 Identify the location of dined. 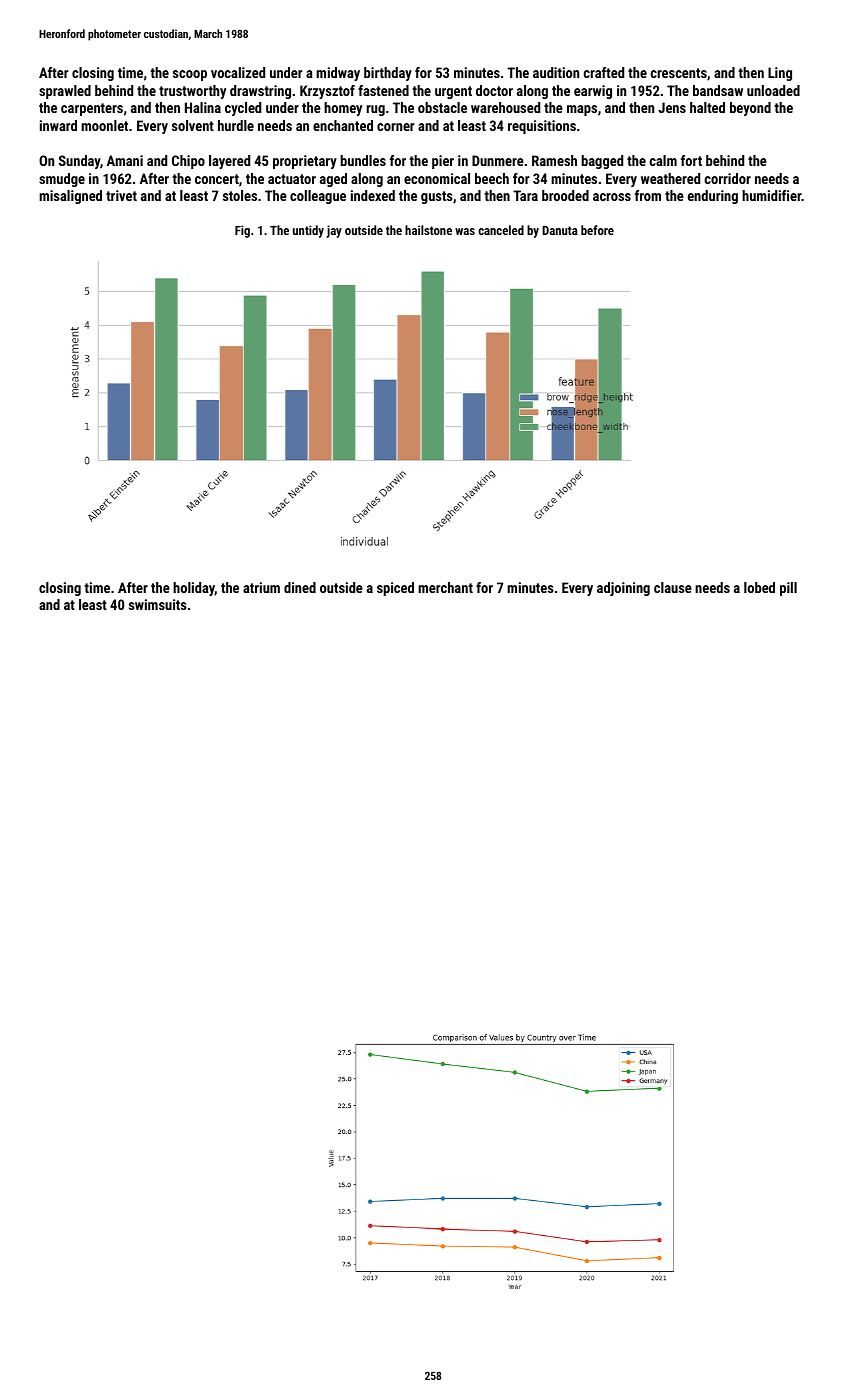
(300, 587).
